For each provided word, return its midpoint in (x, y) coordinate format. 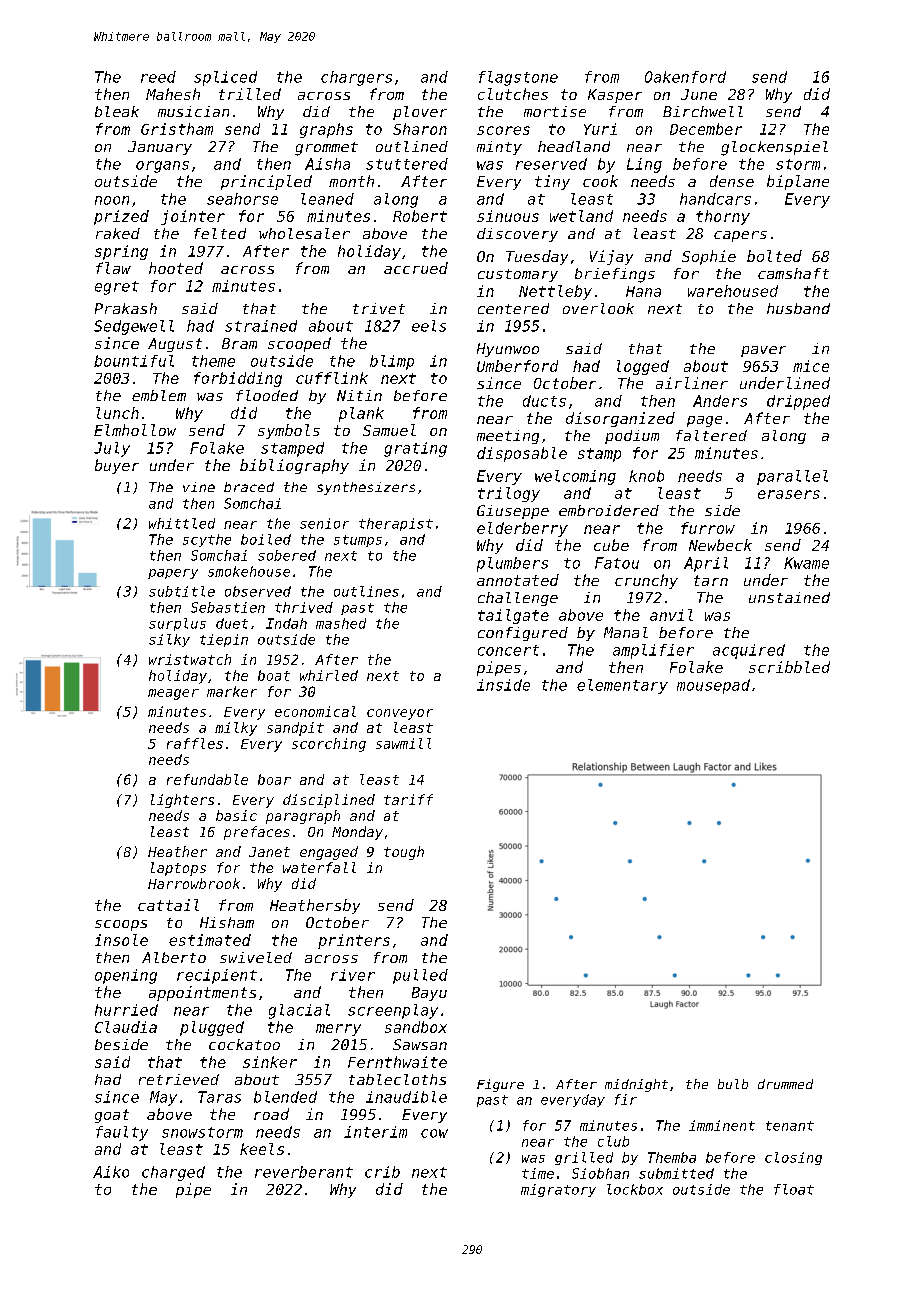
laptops (178, 869)
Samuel (389, 430)
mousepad (713, 686)
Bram (239, 343)
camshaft (793, 273)
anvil (671, 615)
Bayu (429, 994)
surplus (177, 624)
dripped (798, 402)
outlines (366, 591)
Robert (420, 216)
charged (173, 1173)
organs (162, 167)
